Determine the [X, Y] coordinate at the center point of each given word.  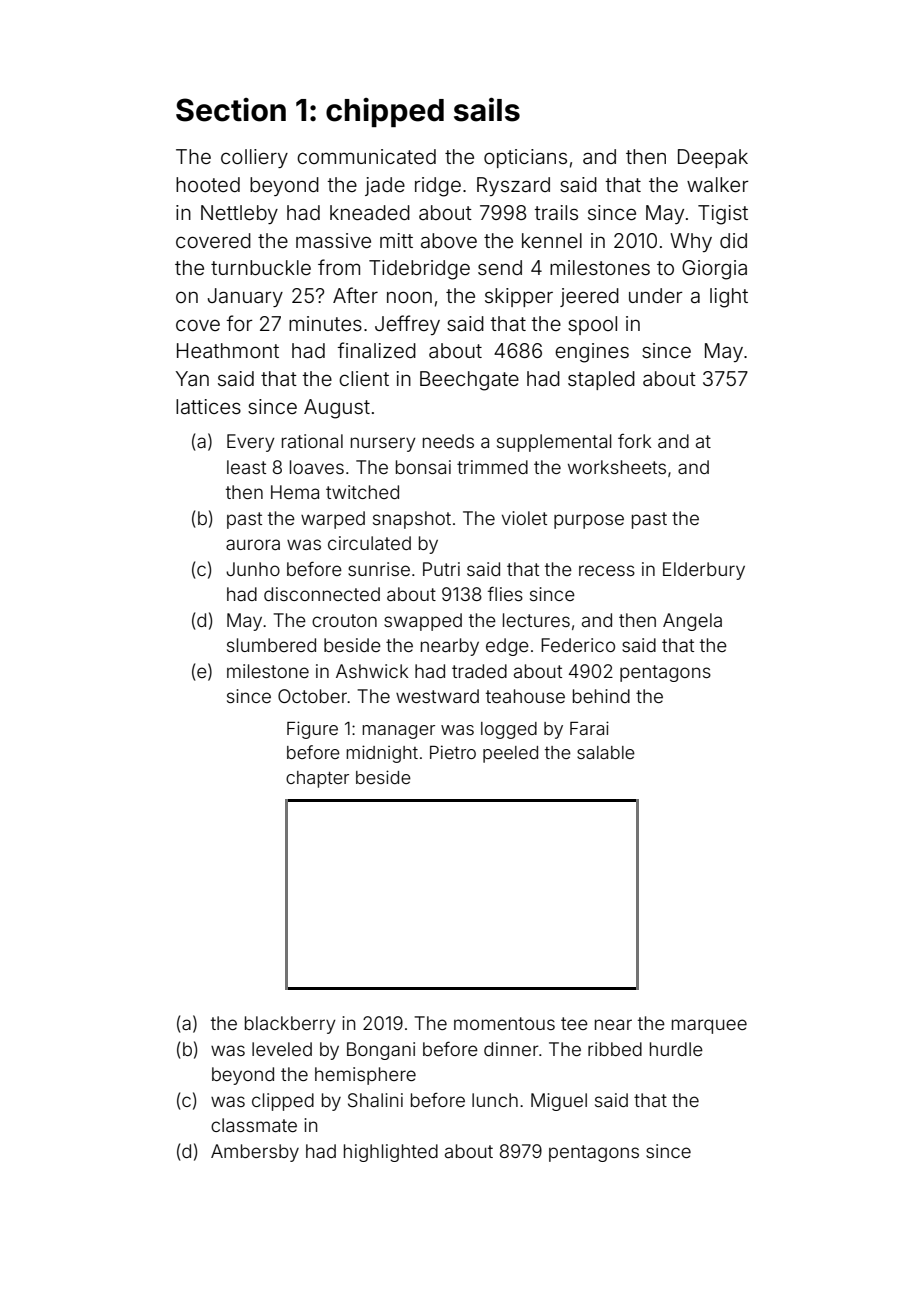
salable [606, 752]
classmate [254, 1125]
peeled [510, 754]
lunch [495, 1100]
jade [385, 186]
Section [231, 110]
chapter [317, 779]
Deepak [713, 158]
